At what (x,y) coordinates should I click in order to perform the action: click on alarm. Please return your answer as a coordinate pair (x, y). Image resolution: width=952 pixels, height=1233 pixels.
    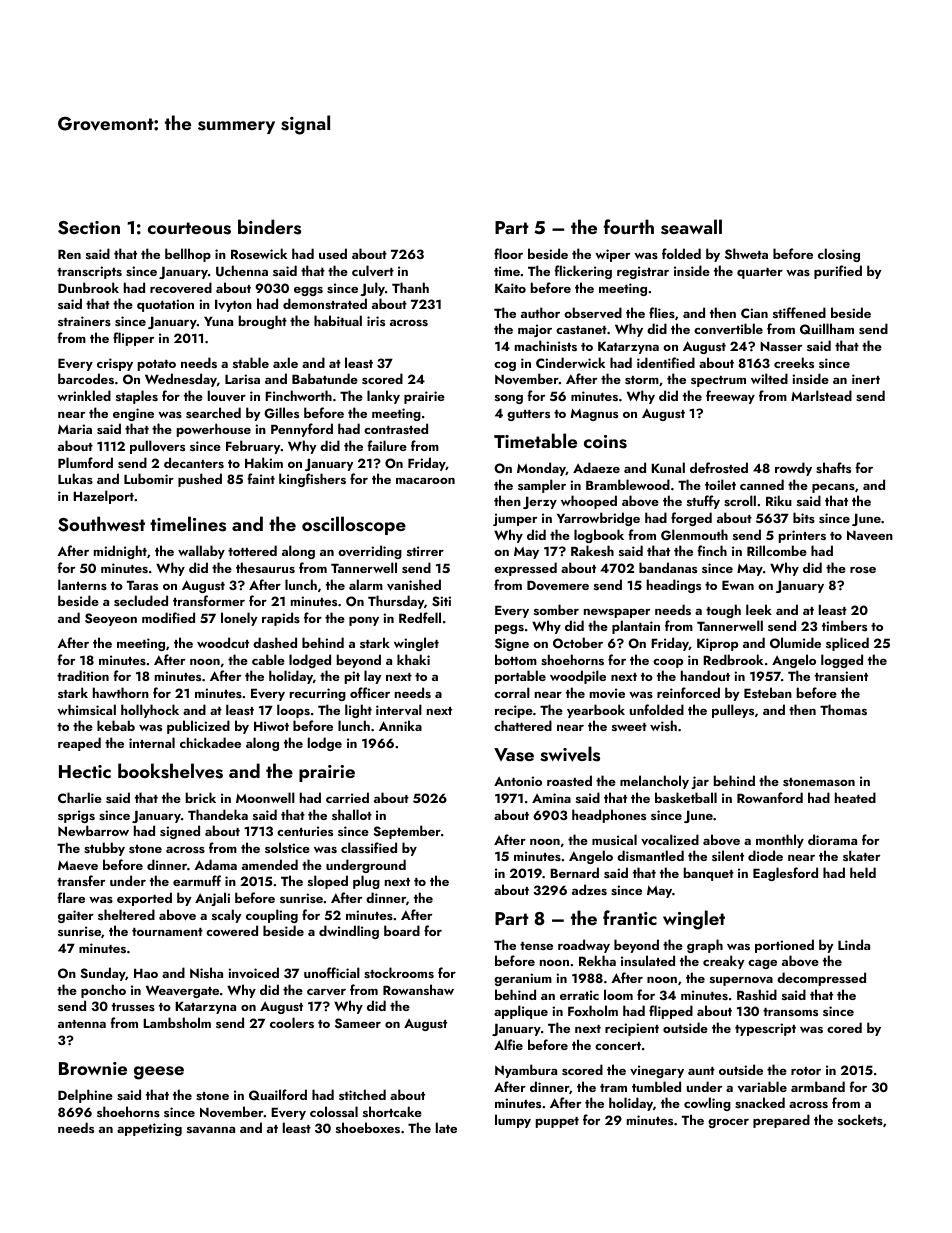
    Looking at the image, I should click on (366, 584).
